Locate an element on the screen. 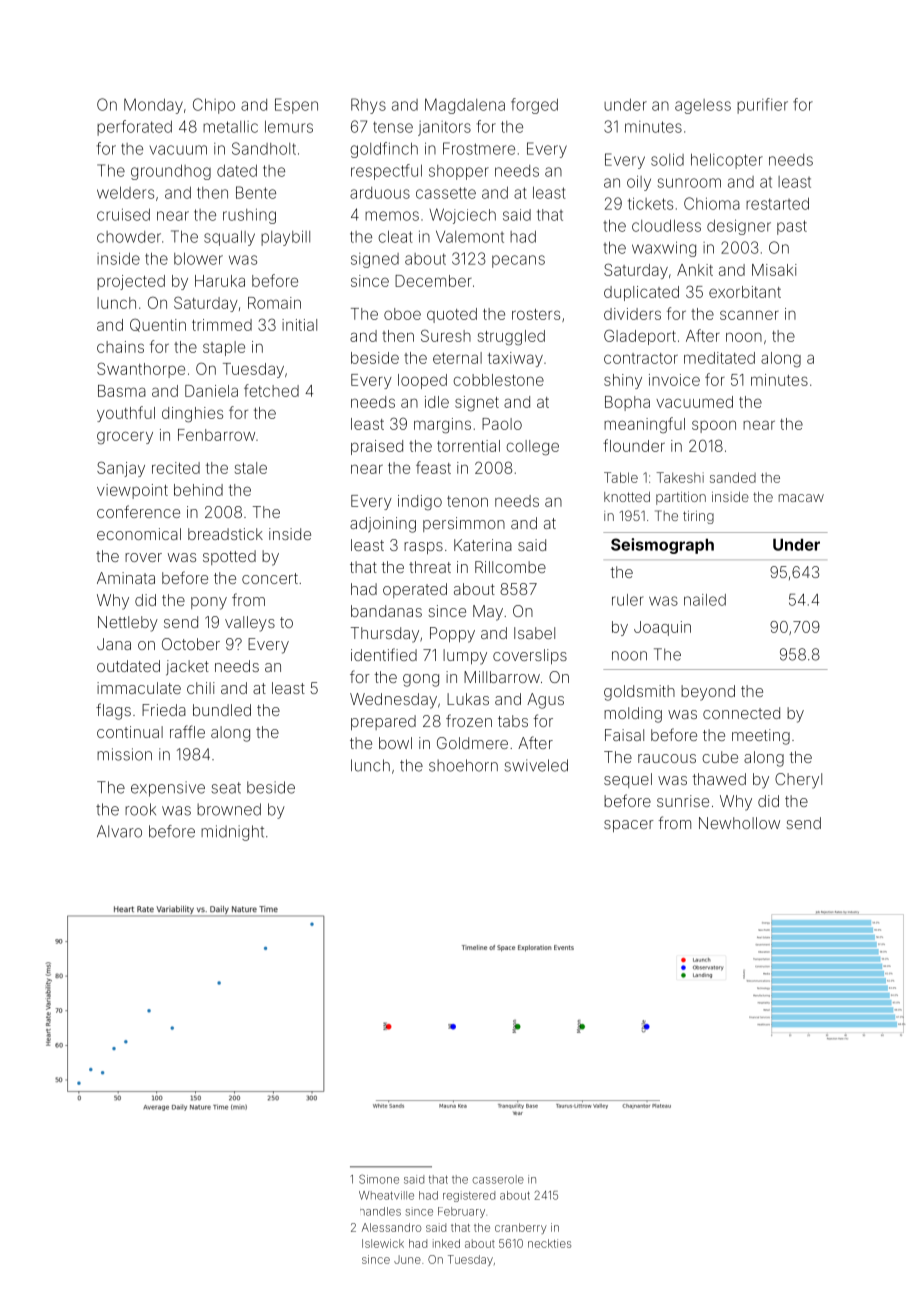 The width and height of the screenshot is (924, 1308). knotted is located at coordinates (627, 497).
